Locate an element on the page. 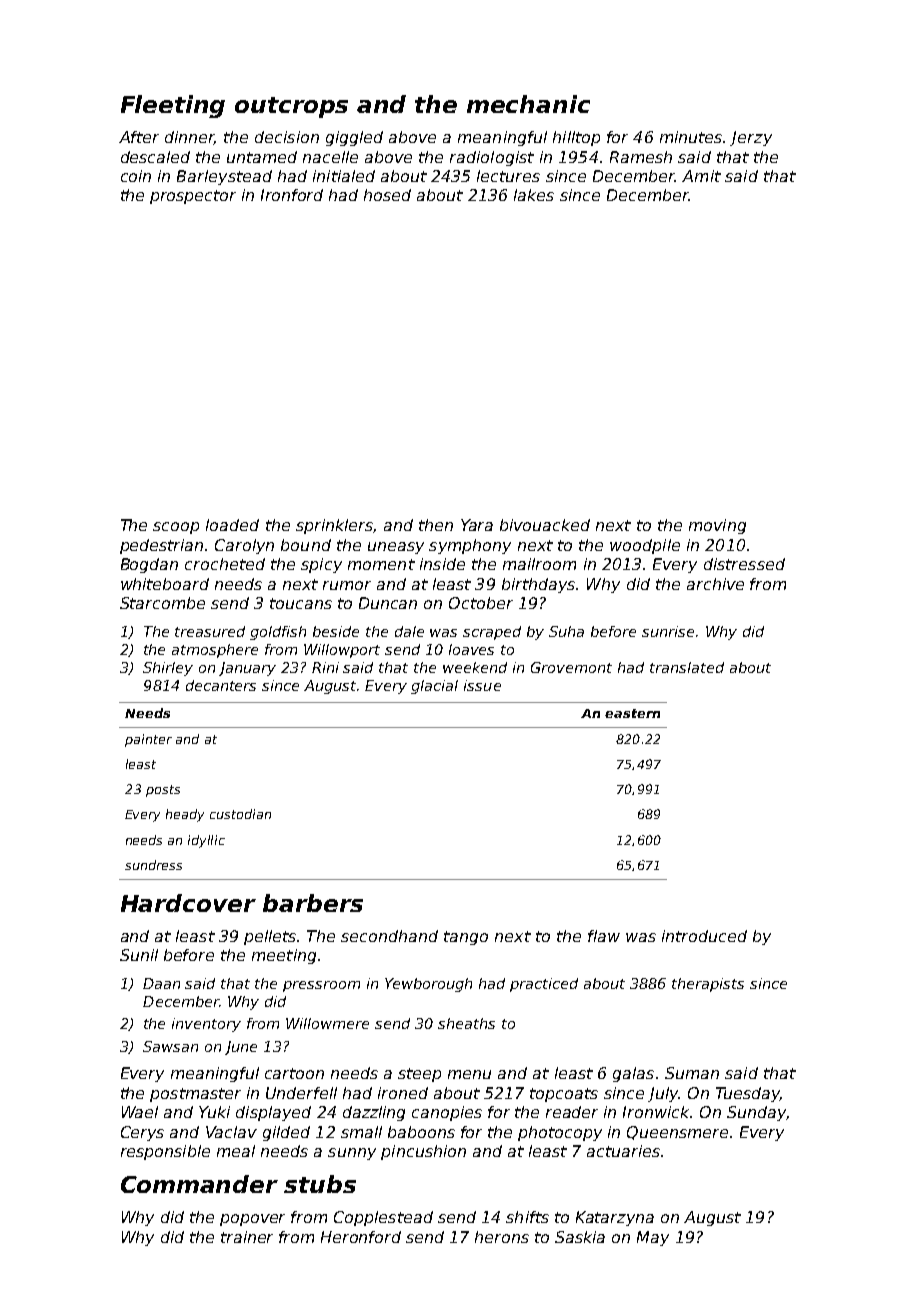 This document has height=1308, width=924. trainer is located at coordinates (247, 1237).
